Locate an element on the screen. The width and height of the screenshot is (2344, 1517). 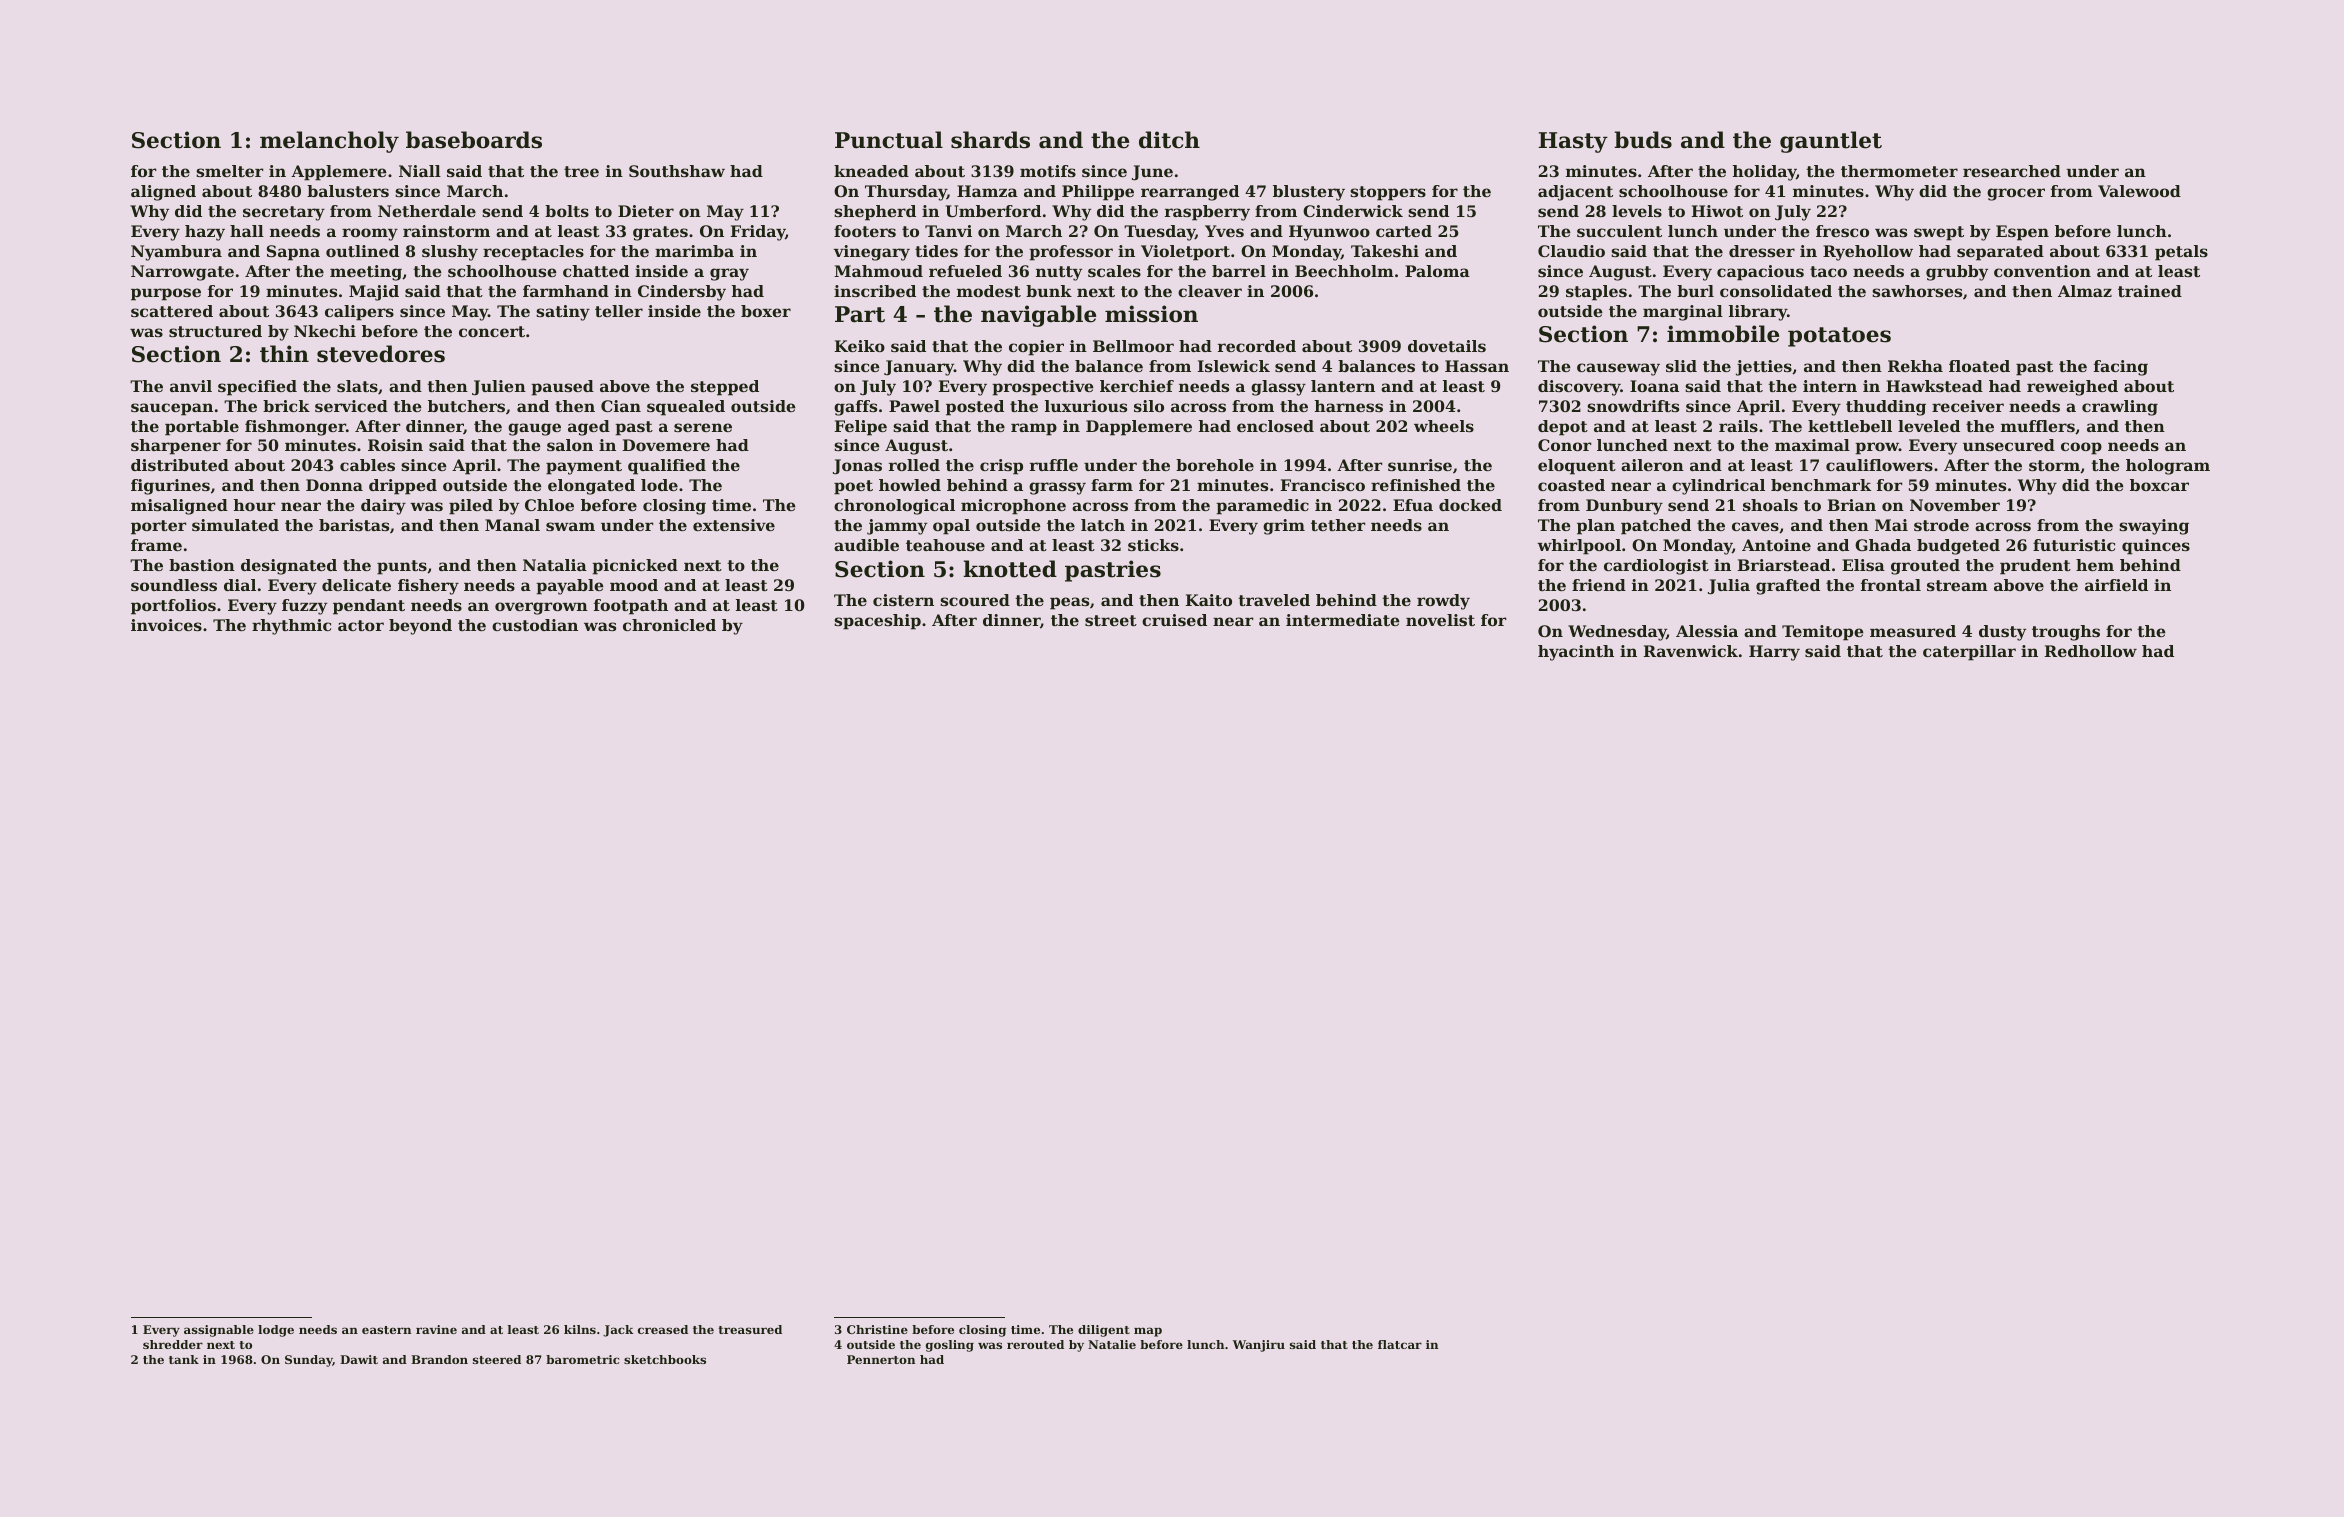
scoured is located at coordinates (975, 600).
